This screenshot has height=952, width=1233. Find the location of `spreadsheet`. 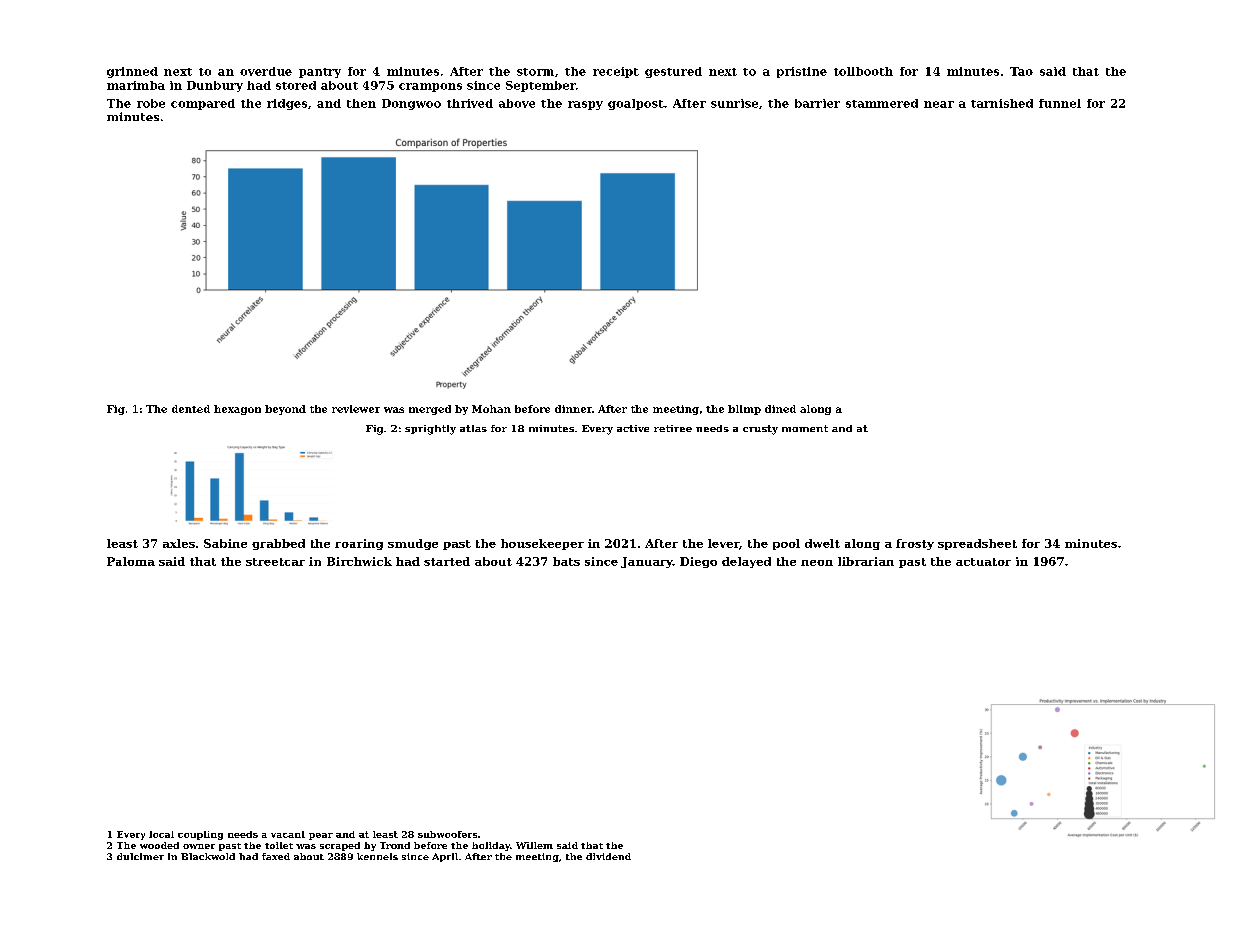

spreadsheet is located at coordinates (977, 544).
